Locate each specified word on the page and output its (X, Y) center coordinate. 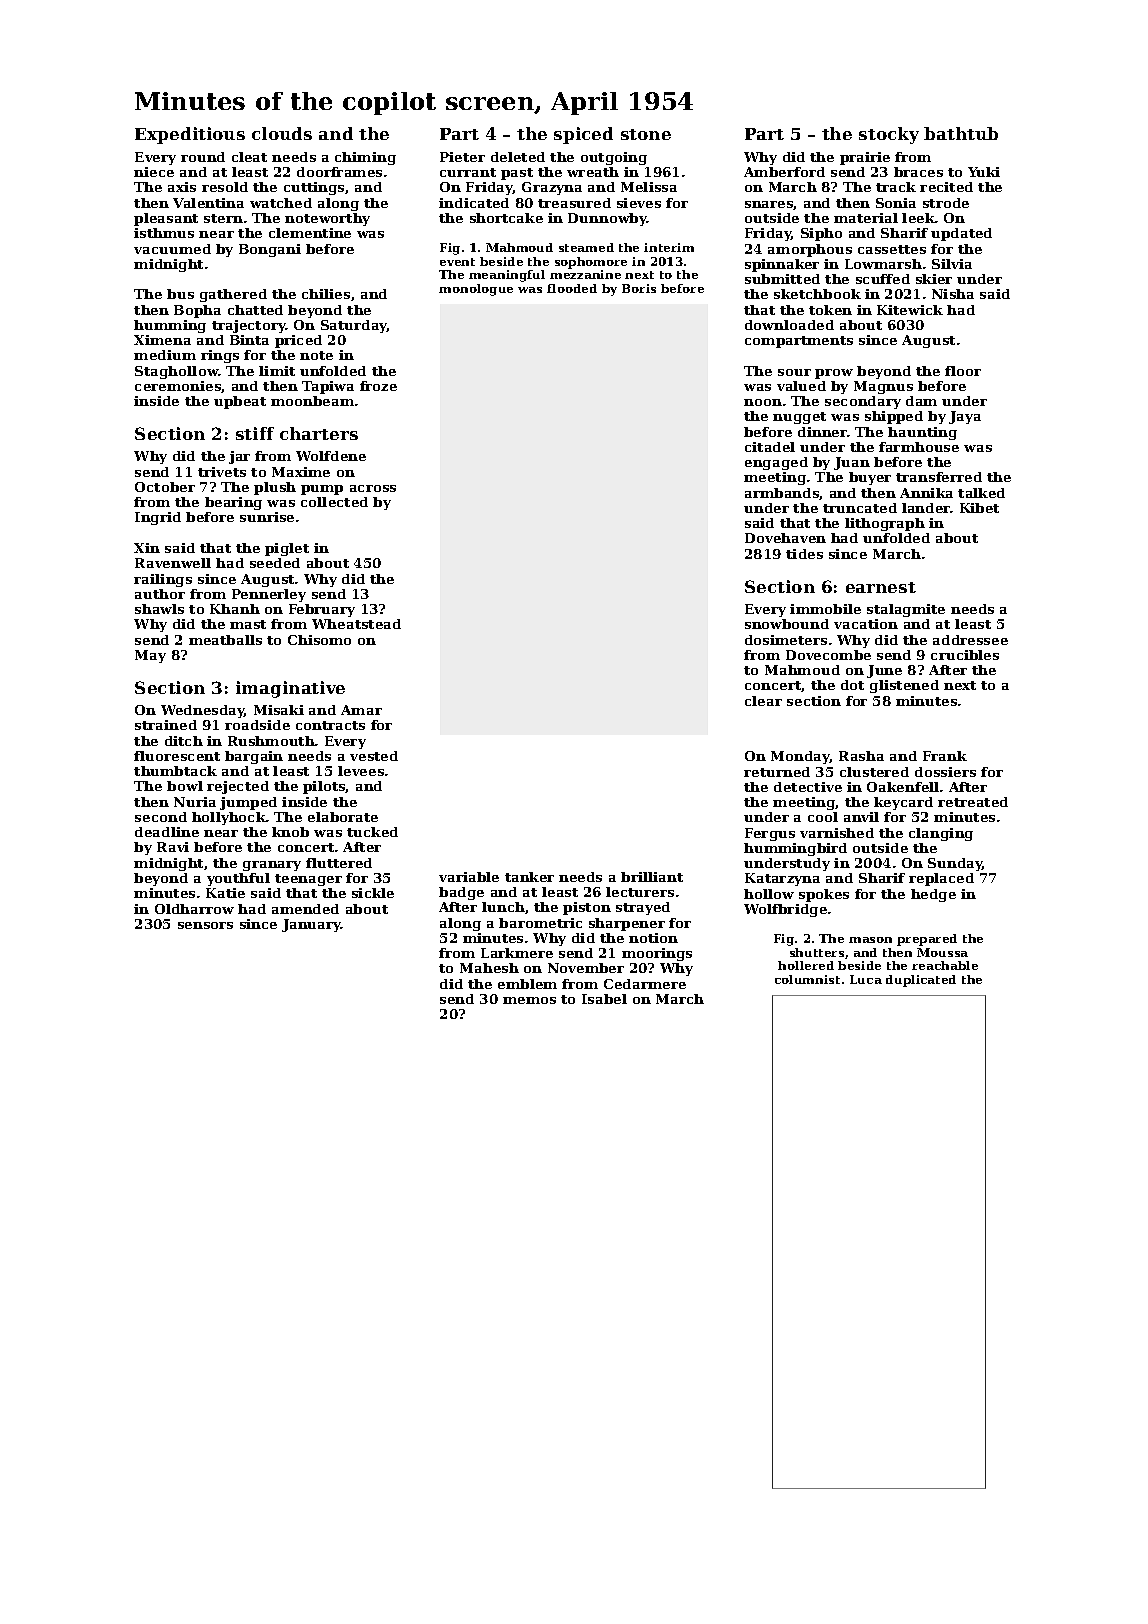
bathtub (961, 133)
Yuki (984, 172)
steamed (586, 247)
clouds (282, 133)
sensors (205, 925)
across (373, 488)
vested (374, 756)
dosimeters (786, 640)
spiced (583, 135)
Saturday (354, 326)
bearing (233, 503)
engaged (776, 463)
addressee (970, 640)
